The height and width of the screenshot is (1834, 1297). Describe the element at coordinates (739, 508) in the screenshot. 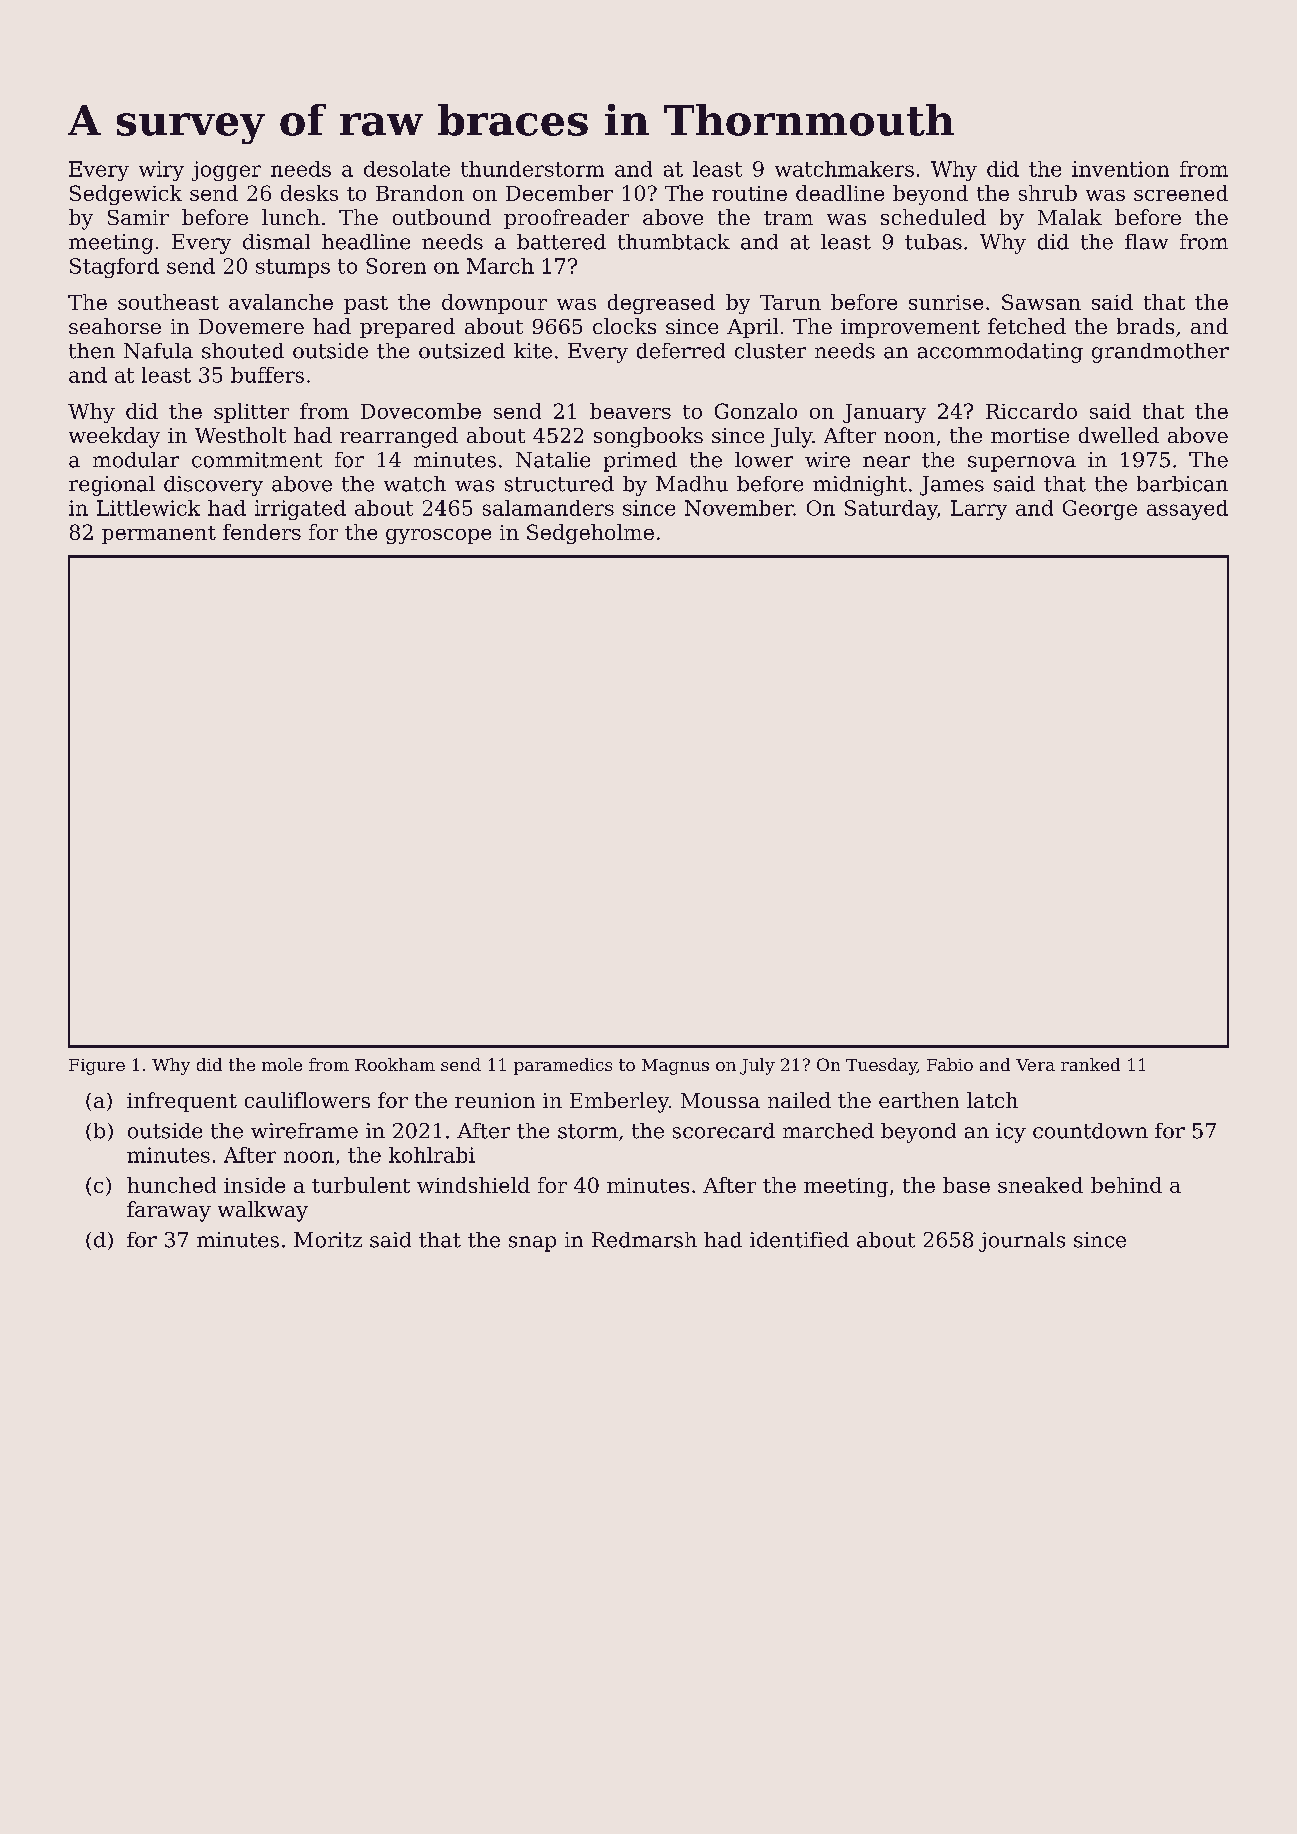

I see `November` at that location.
